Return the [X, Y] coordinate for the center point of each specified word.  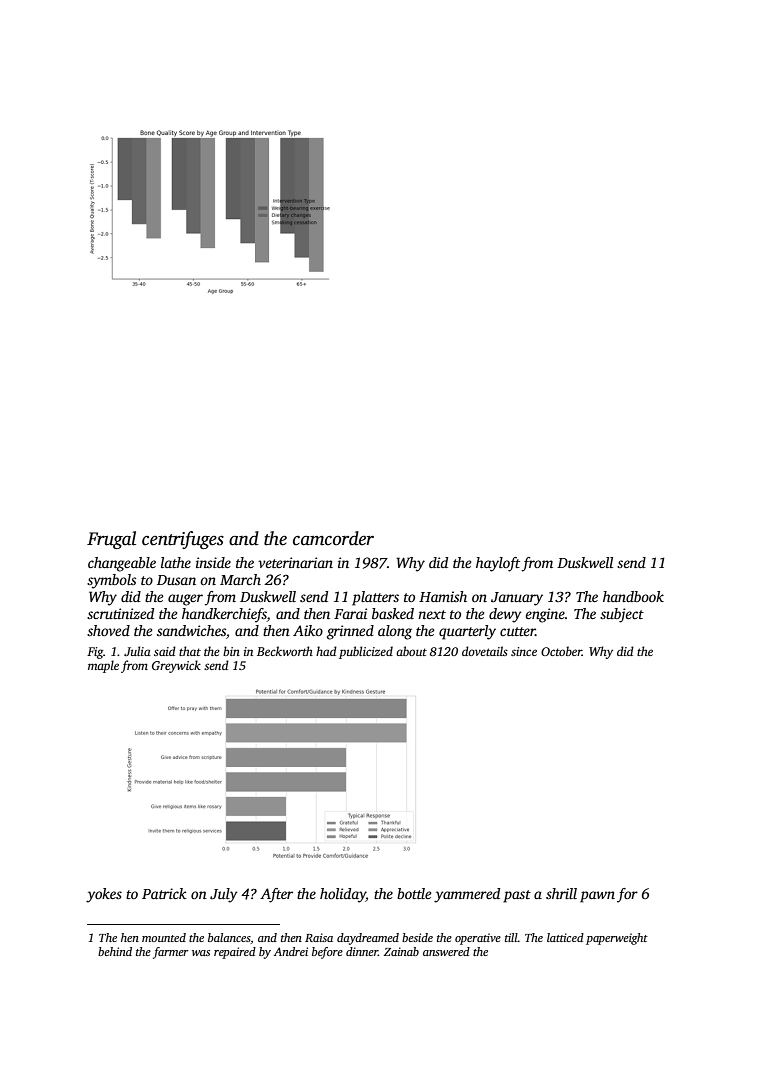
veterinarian [295, 562]
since [524, 651]
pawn [597, 897]
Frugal [111, 540]
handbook [633, 596]
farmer [171, 953]
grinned [350, 632]
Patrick [164, 893]
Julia [137, 651]
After [276, 895]
